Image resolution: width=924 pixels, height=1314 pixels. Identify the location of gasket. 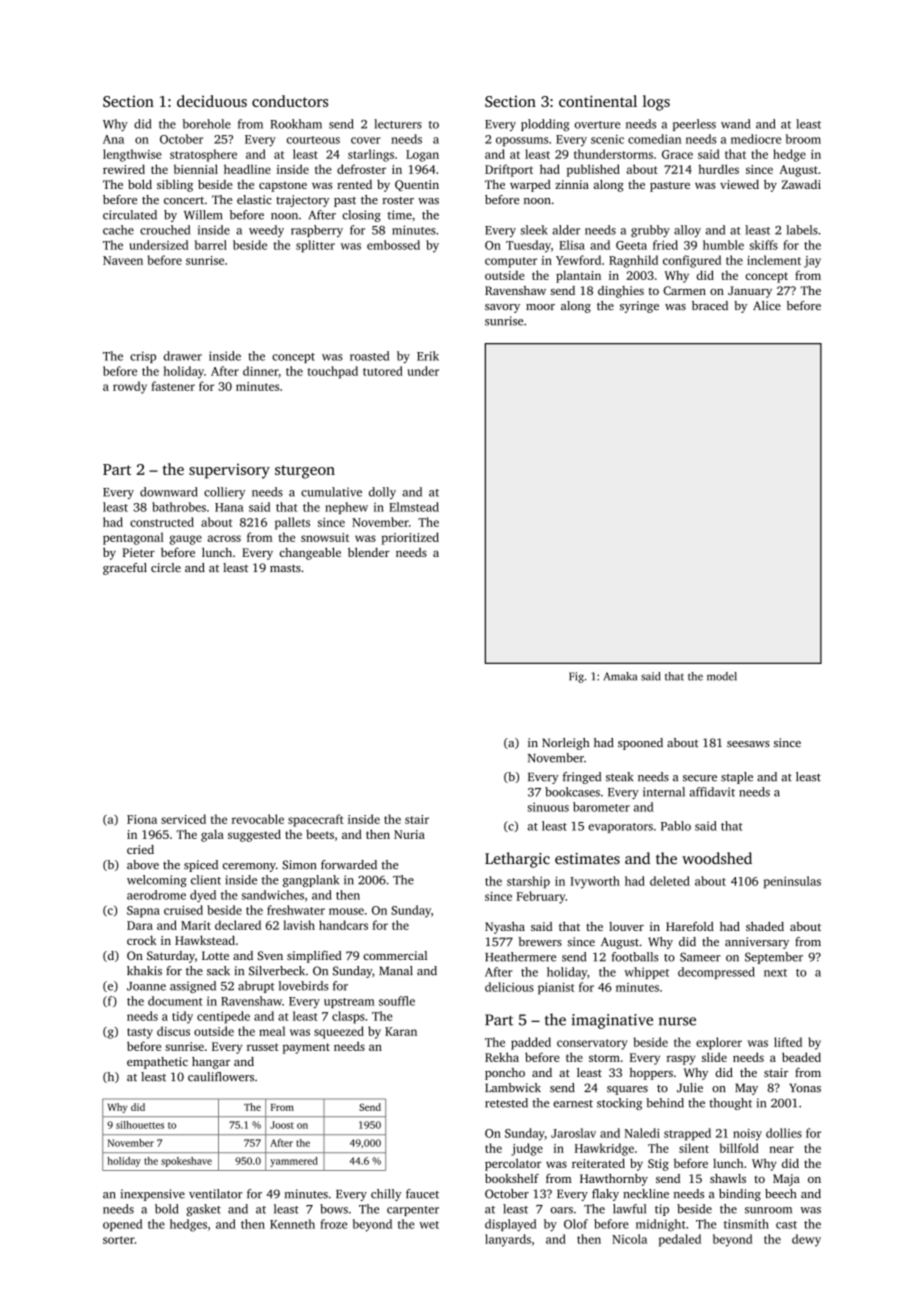
(203, 1210).
